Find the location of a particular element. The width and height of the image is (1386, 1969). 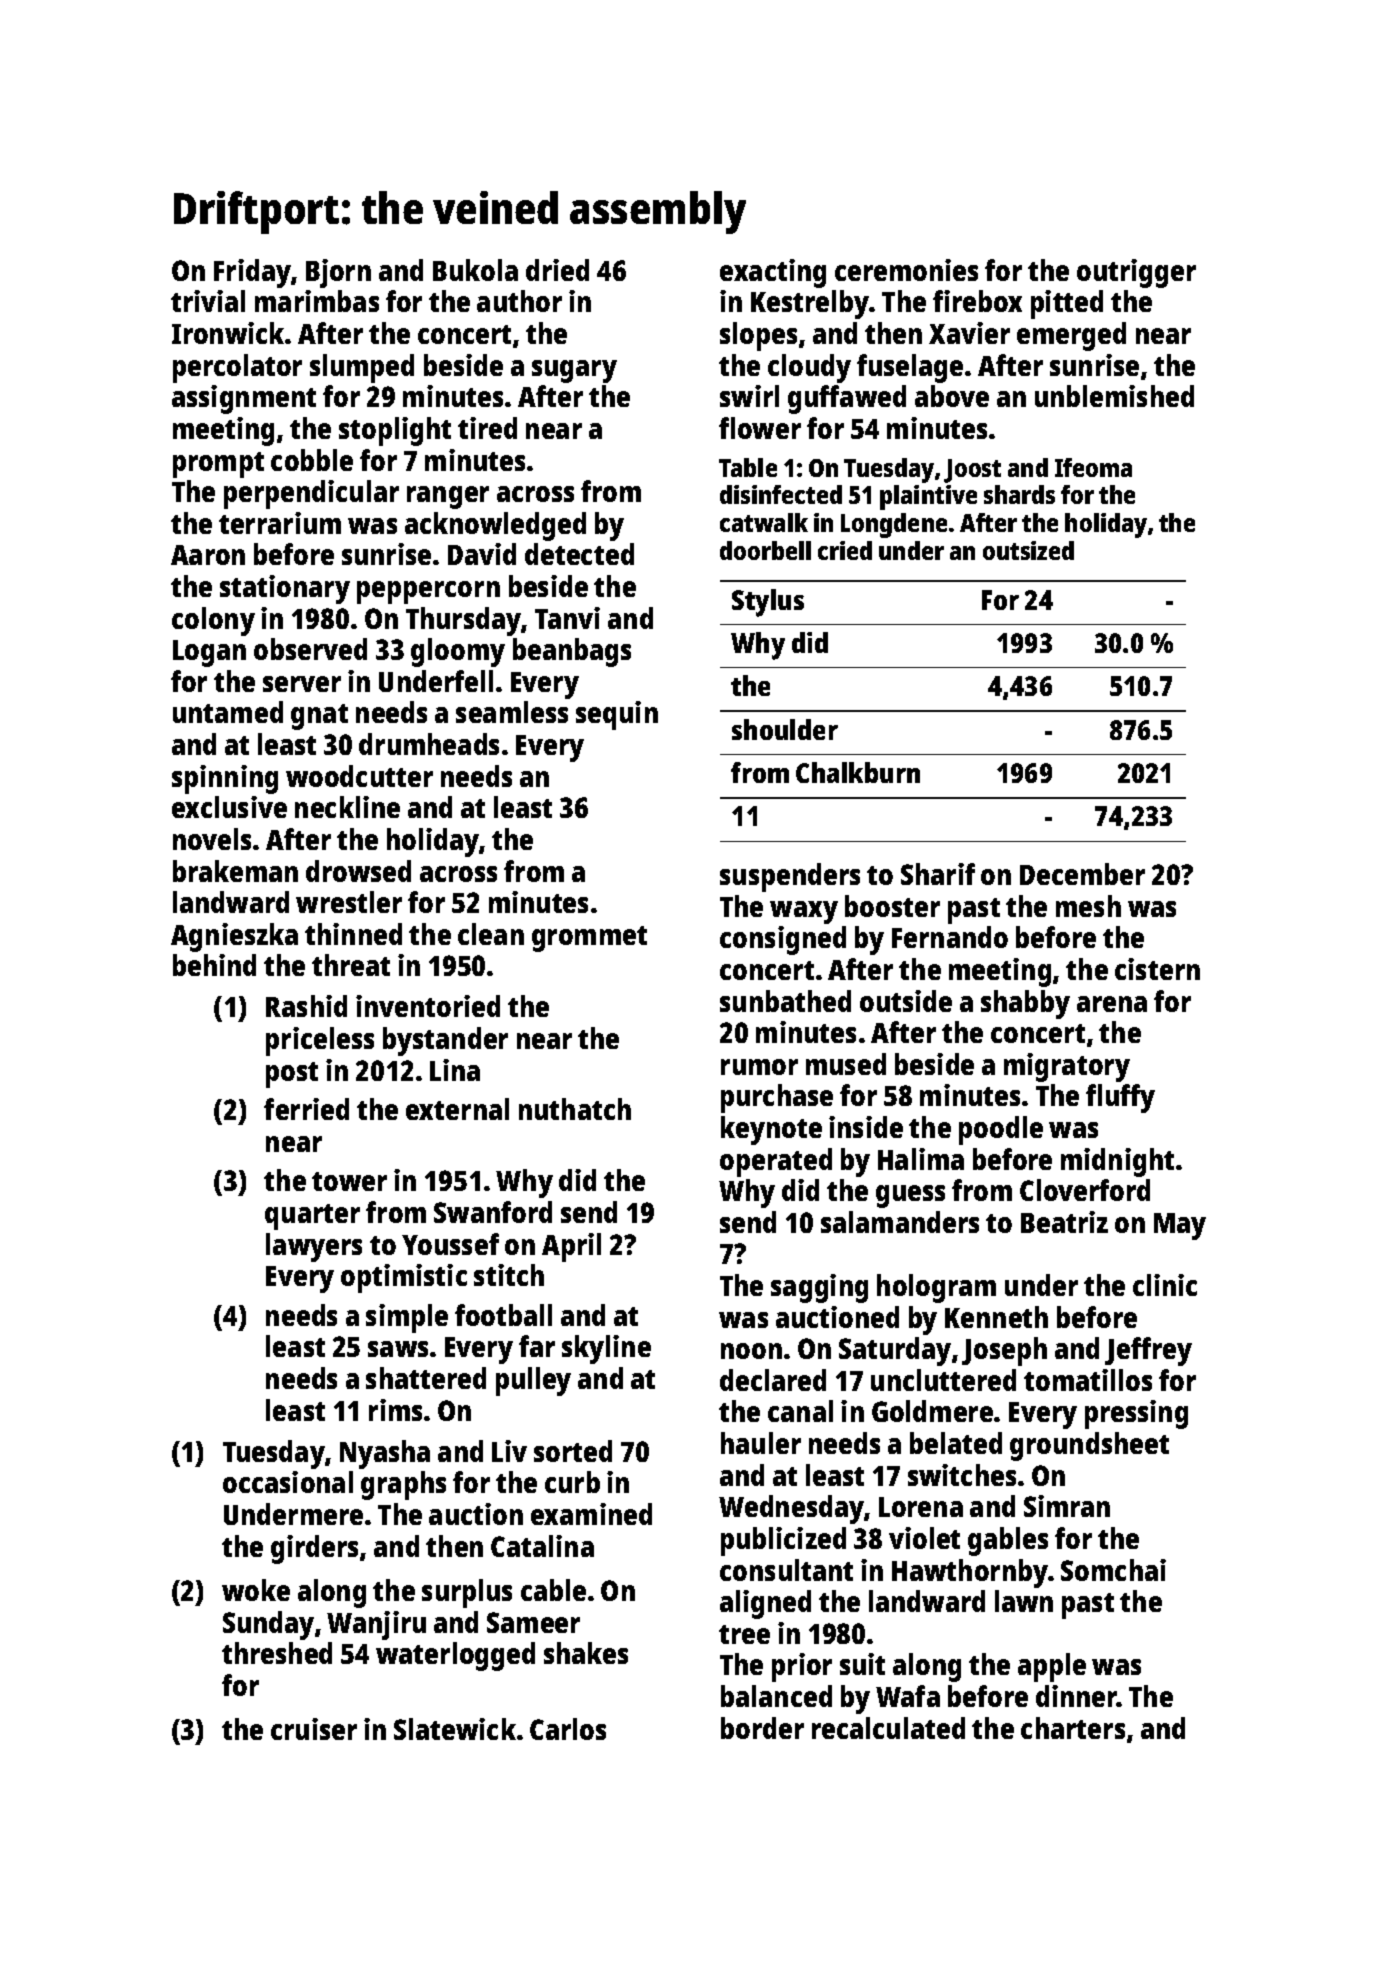

Bjorn is located at coordinates (338, 273).
